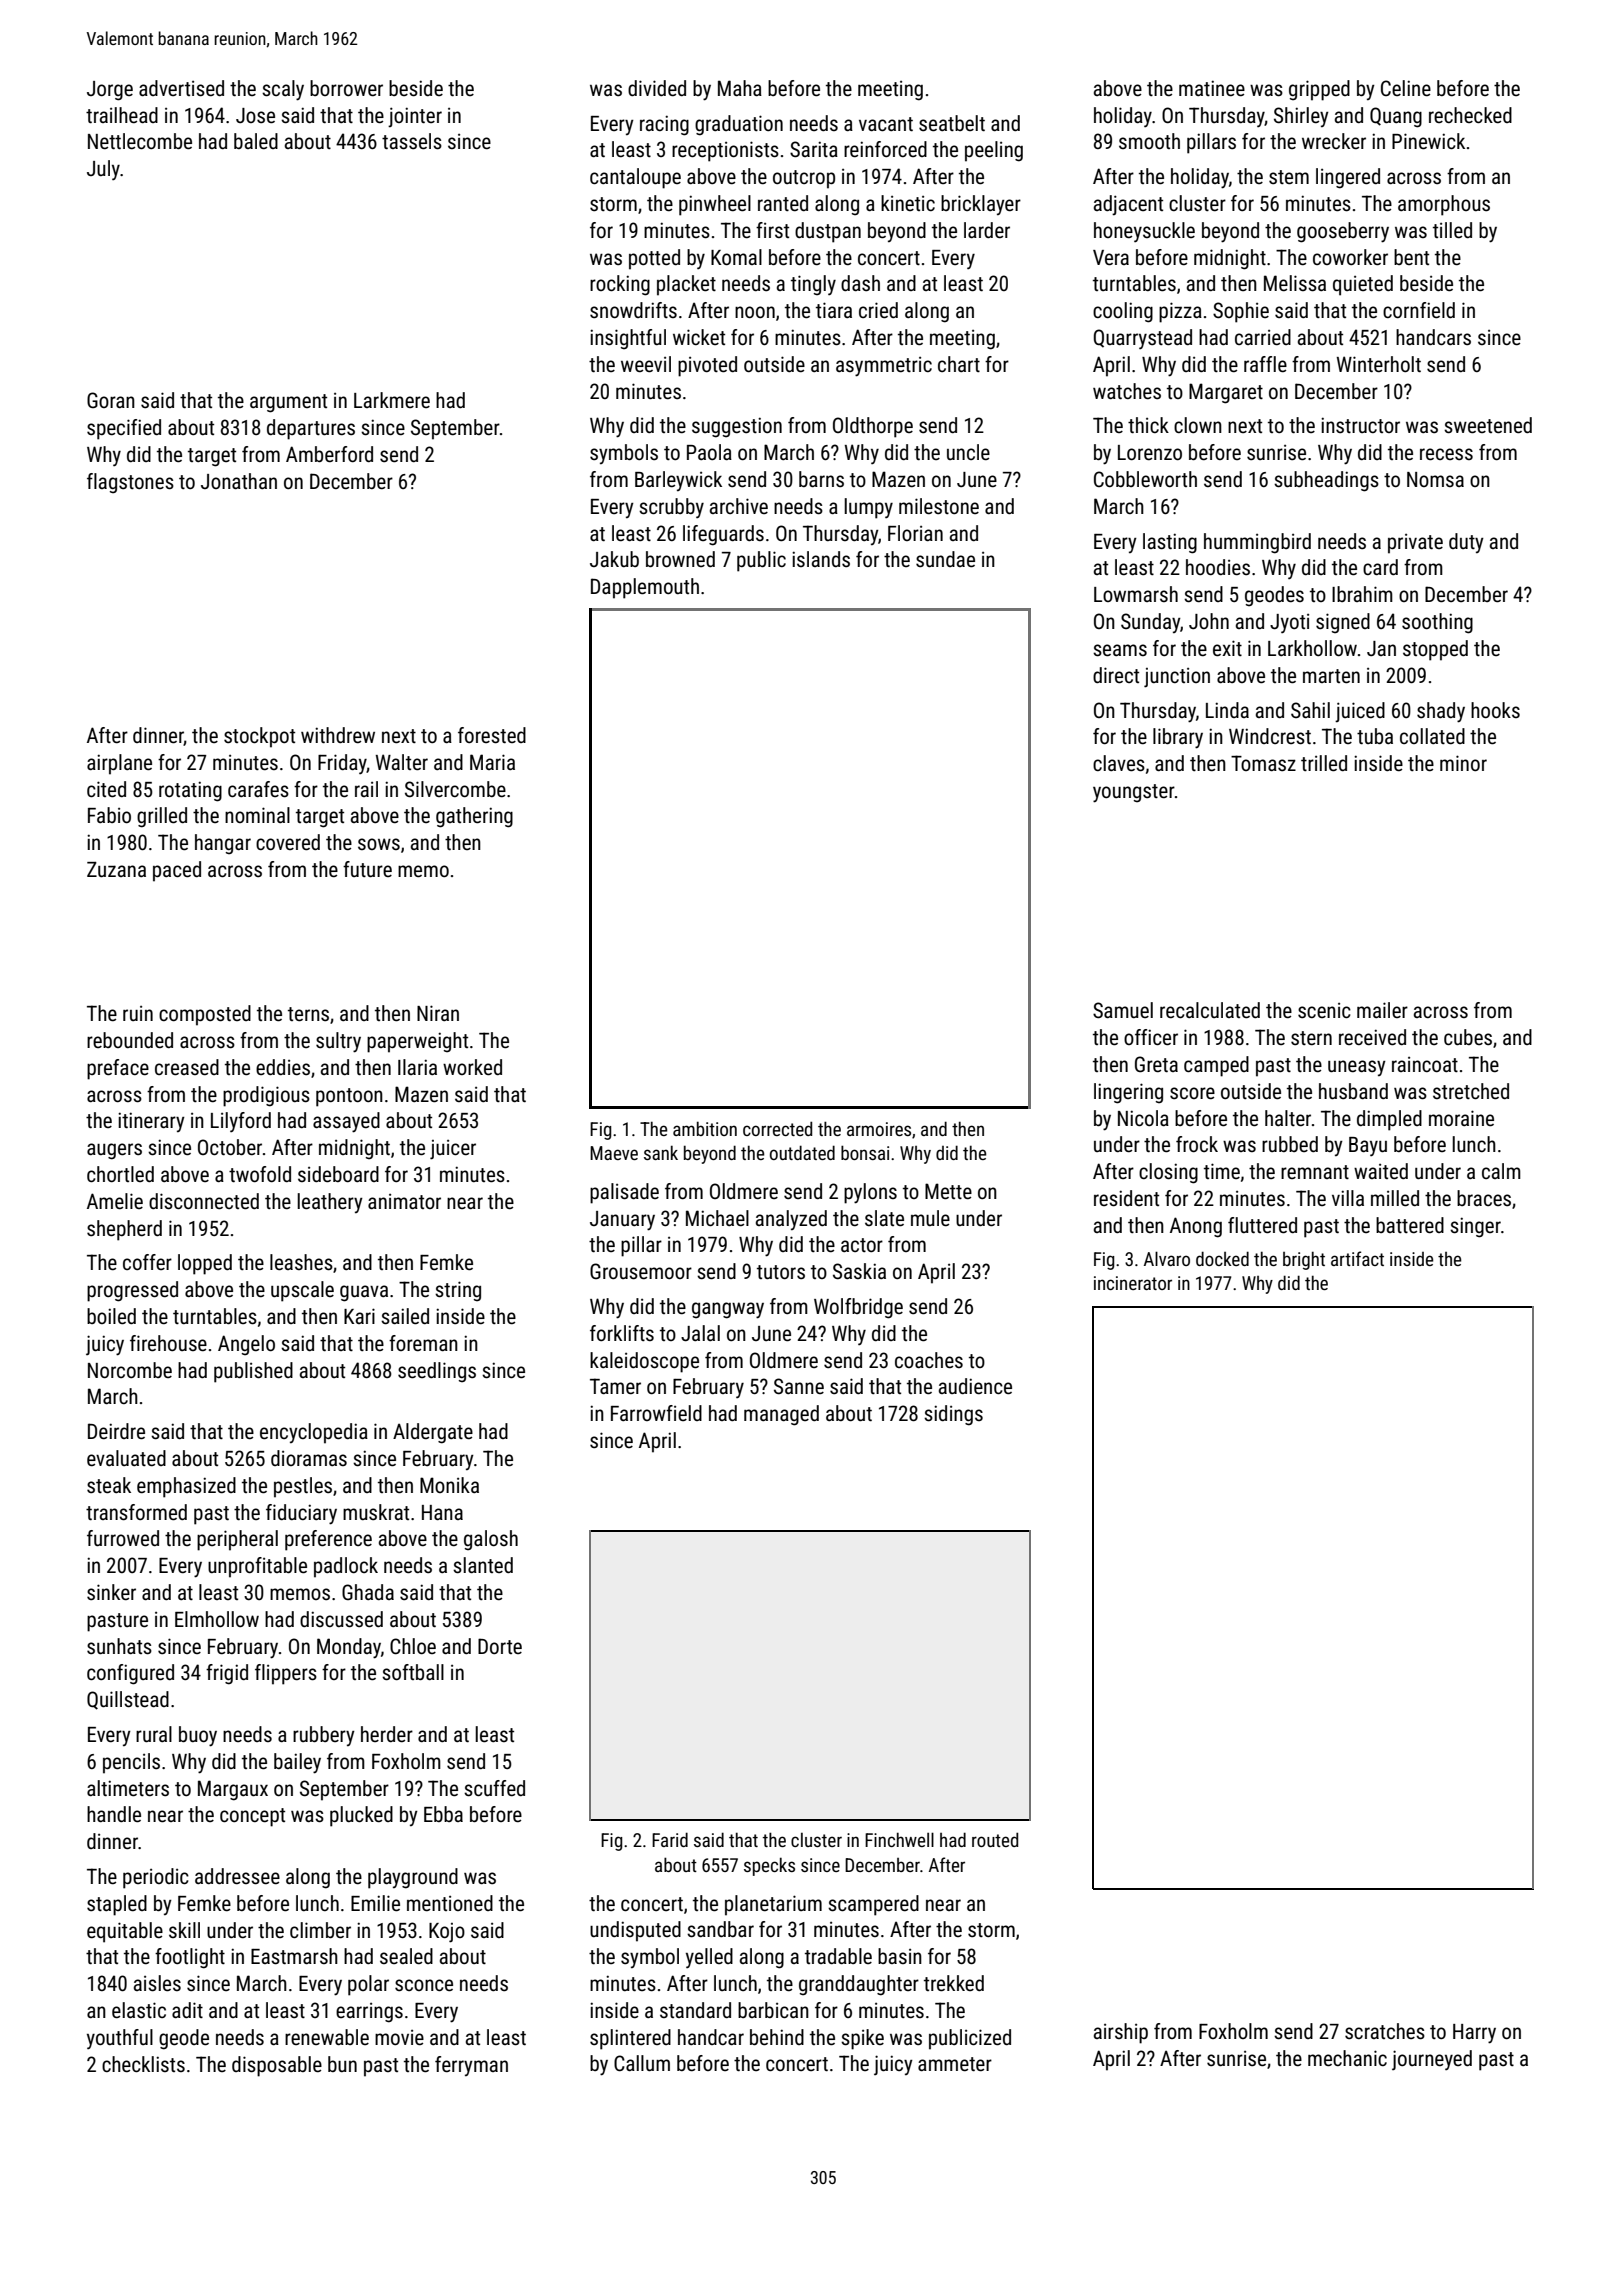  What do you see at coordinates (143, 2064) in the document?
I see `checklists` at bounding box center [143, 2064].
